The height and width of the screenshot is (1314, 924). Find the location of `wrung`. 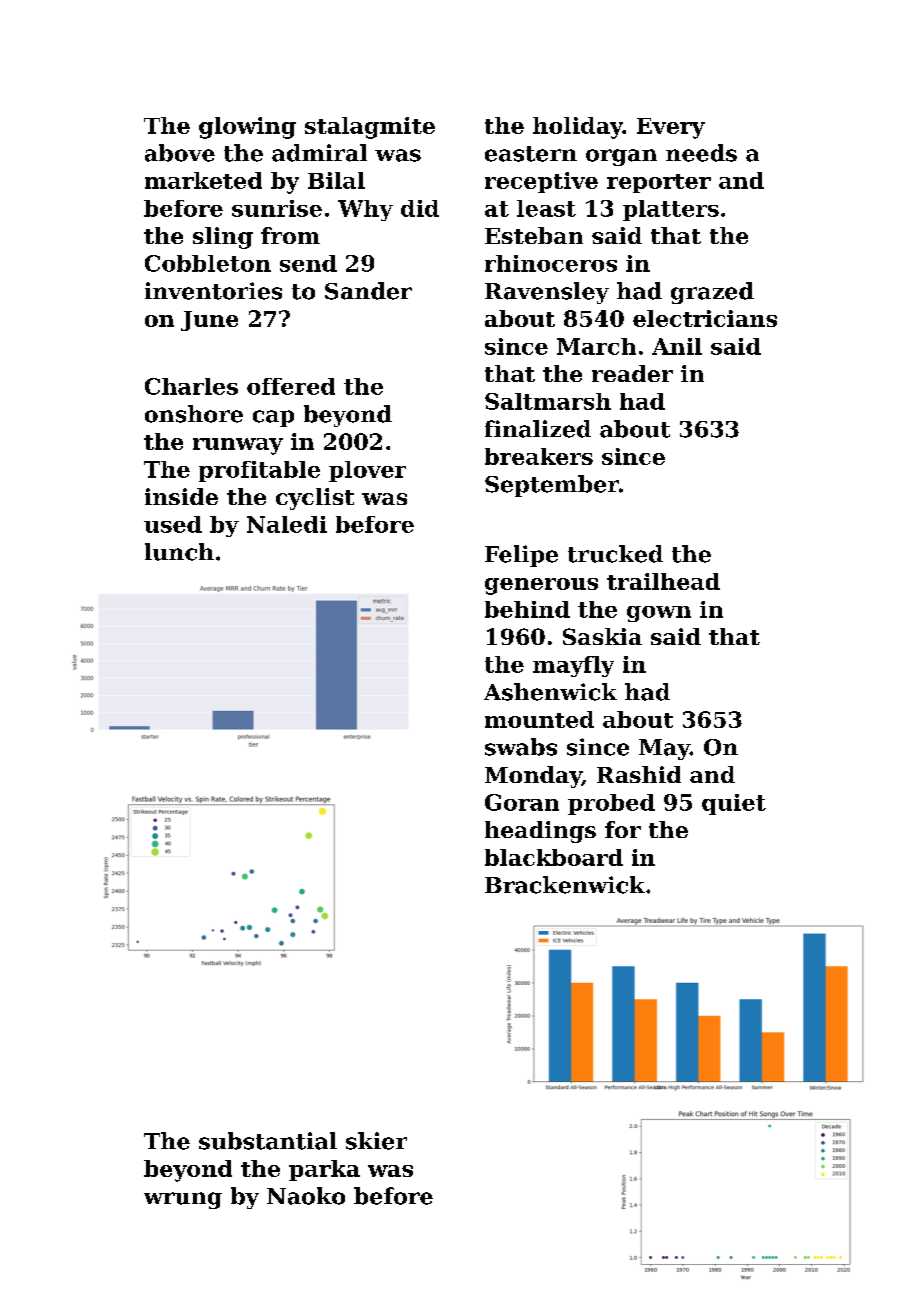

wrung is located at coordinates (183, 1200).
